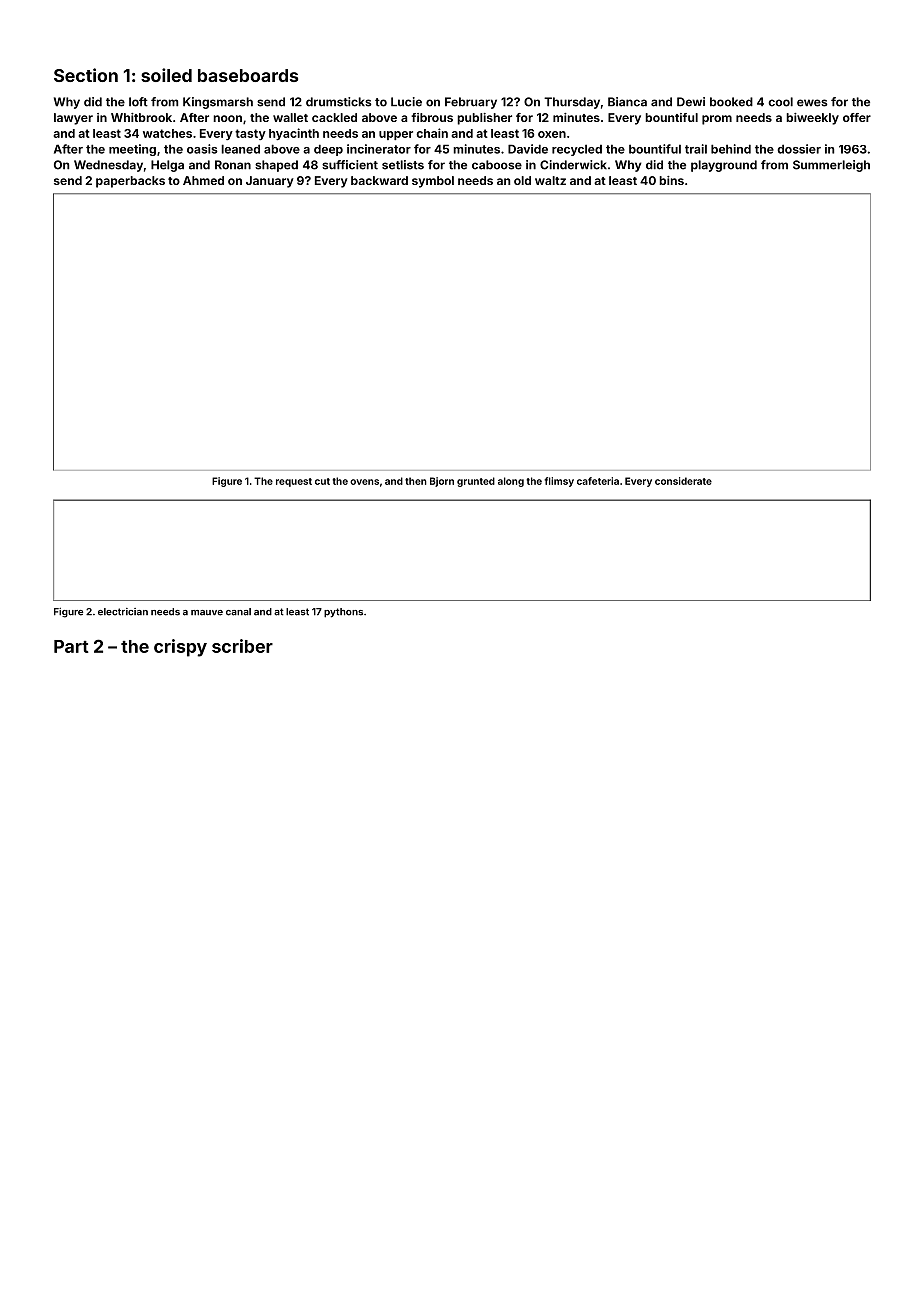  What do you see at coordinates (132, 150) in the page?
I see `meeting` at bounding box center [132, 150].
